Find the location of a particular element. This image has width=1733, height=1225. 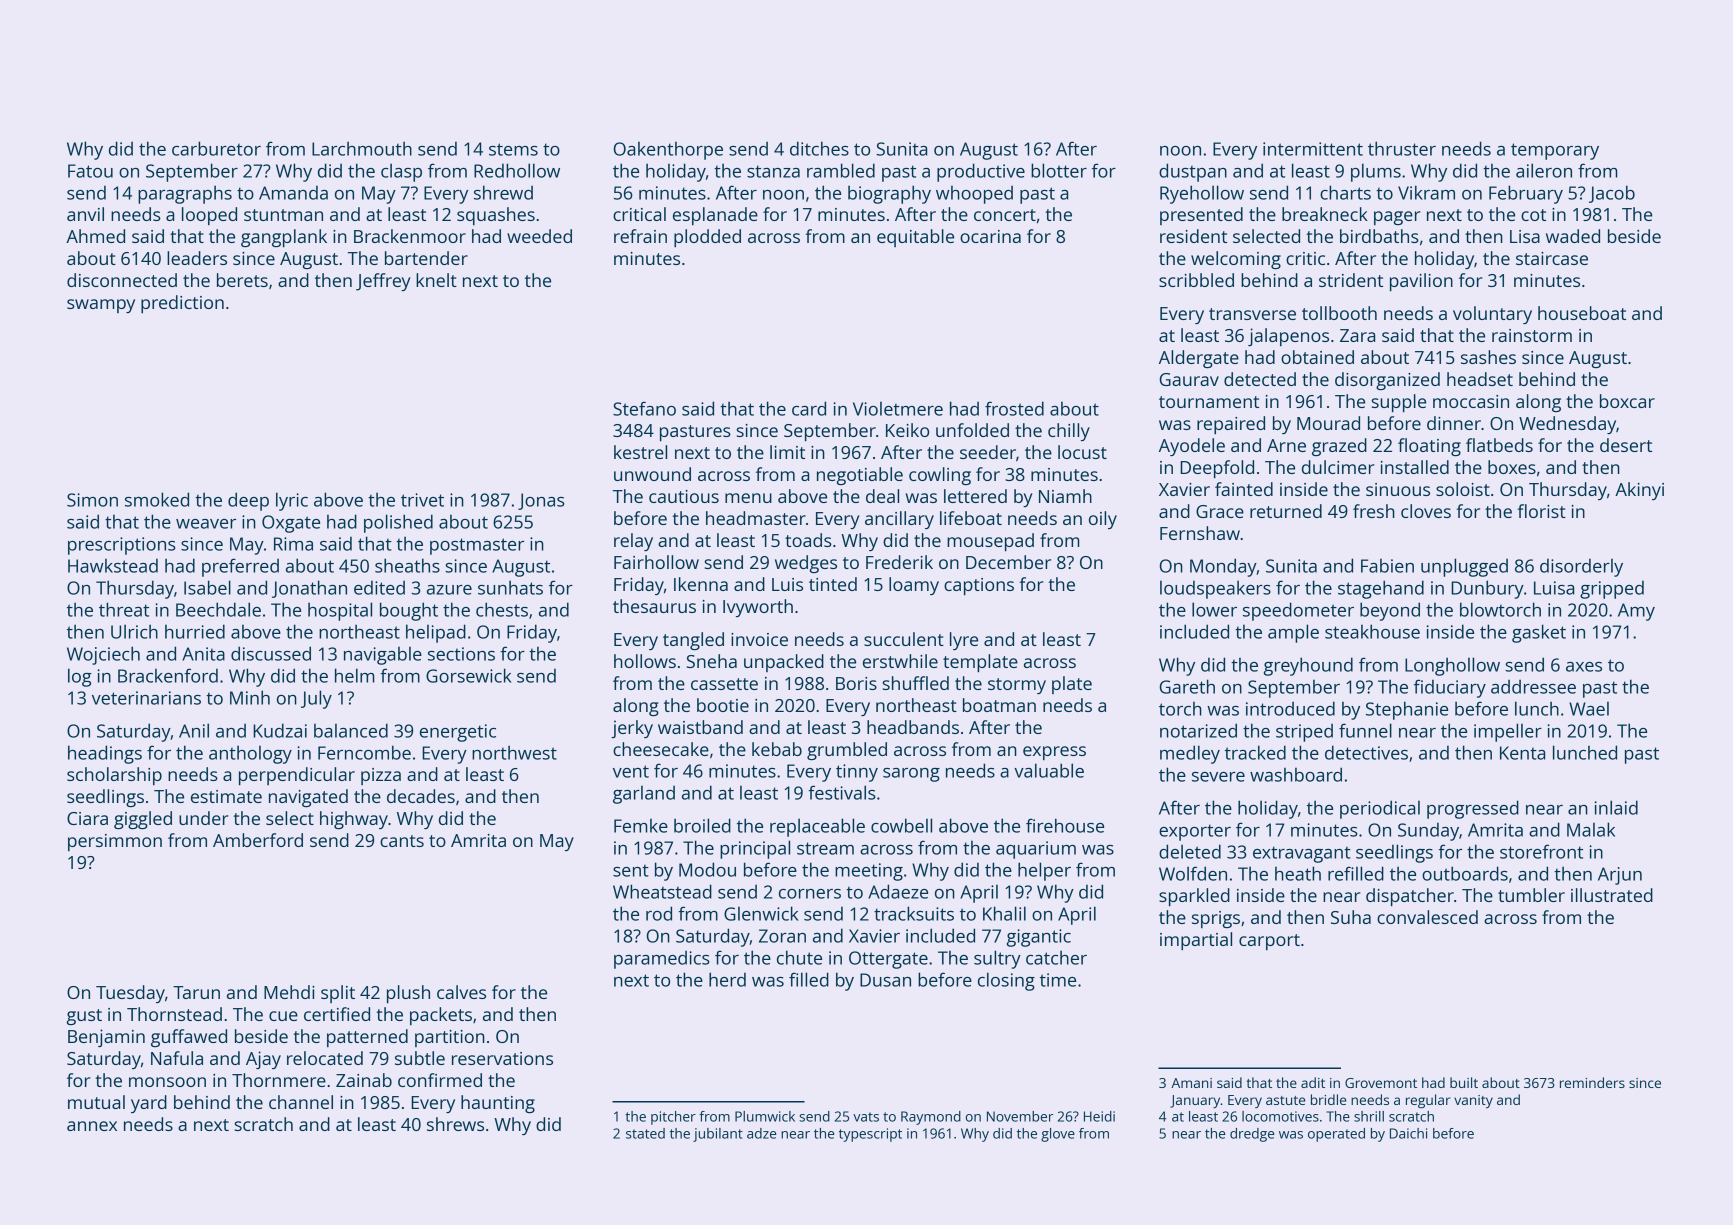

trivet is located at coordinates (422, 500).
